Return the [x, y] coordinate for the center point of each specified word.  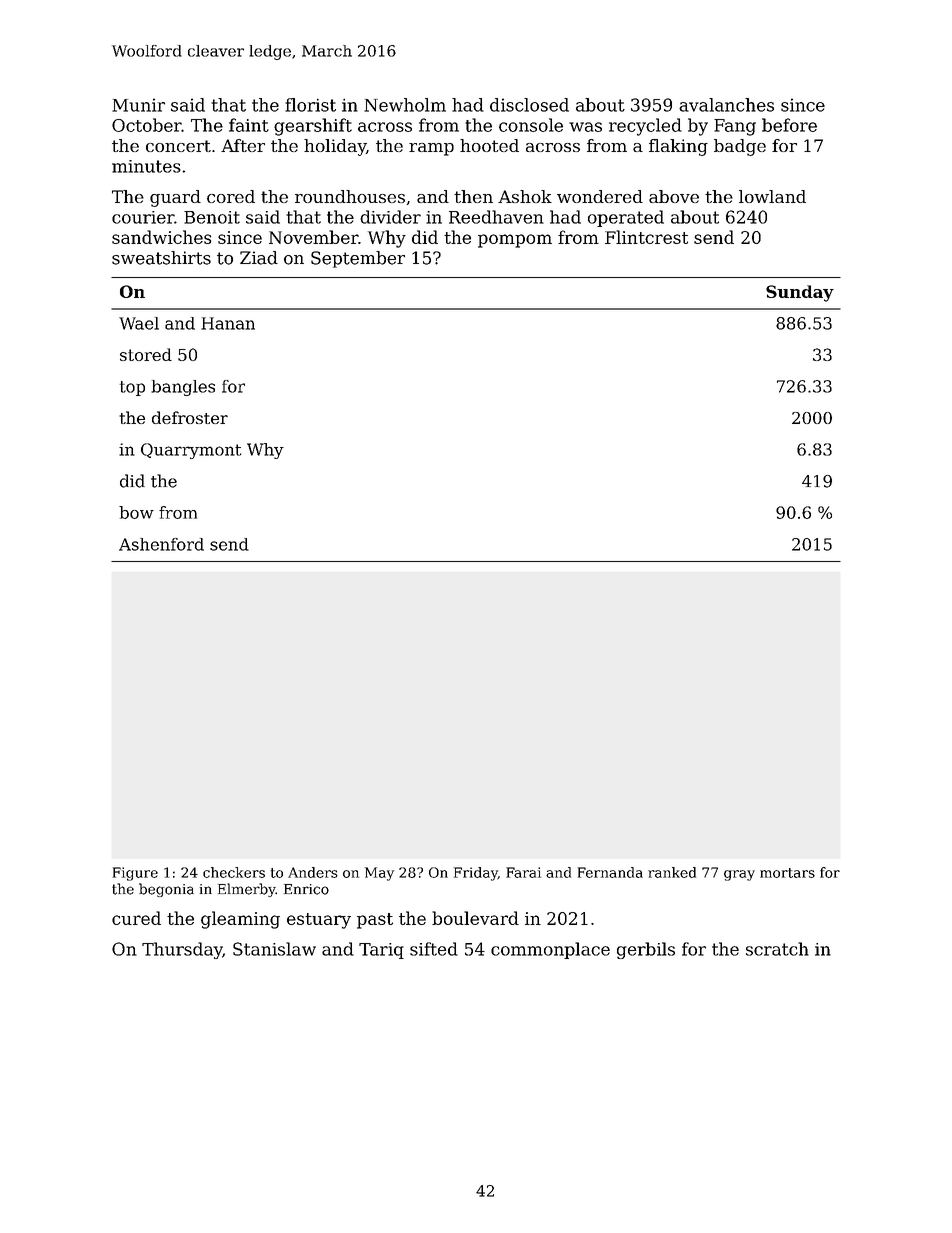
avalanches [726, 105]
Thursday [182, 950]
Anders [313, 872]
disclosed [529, 105]
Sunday [800, 293]
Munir [138, 105]
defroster [190, 417]
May [379, 874]
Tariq [381, 951]
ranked [672, 872]
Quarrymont [191, 451]
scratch [777, 949]
